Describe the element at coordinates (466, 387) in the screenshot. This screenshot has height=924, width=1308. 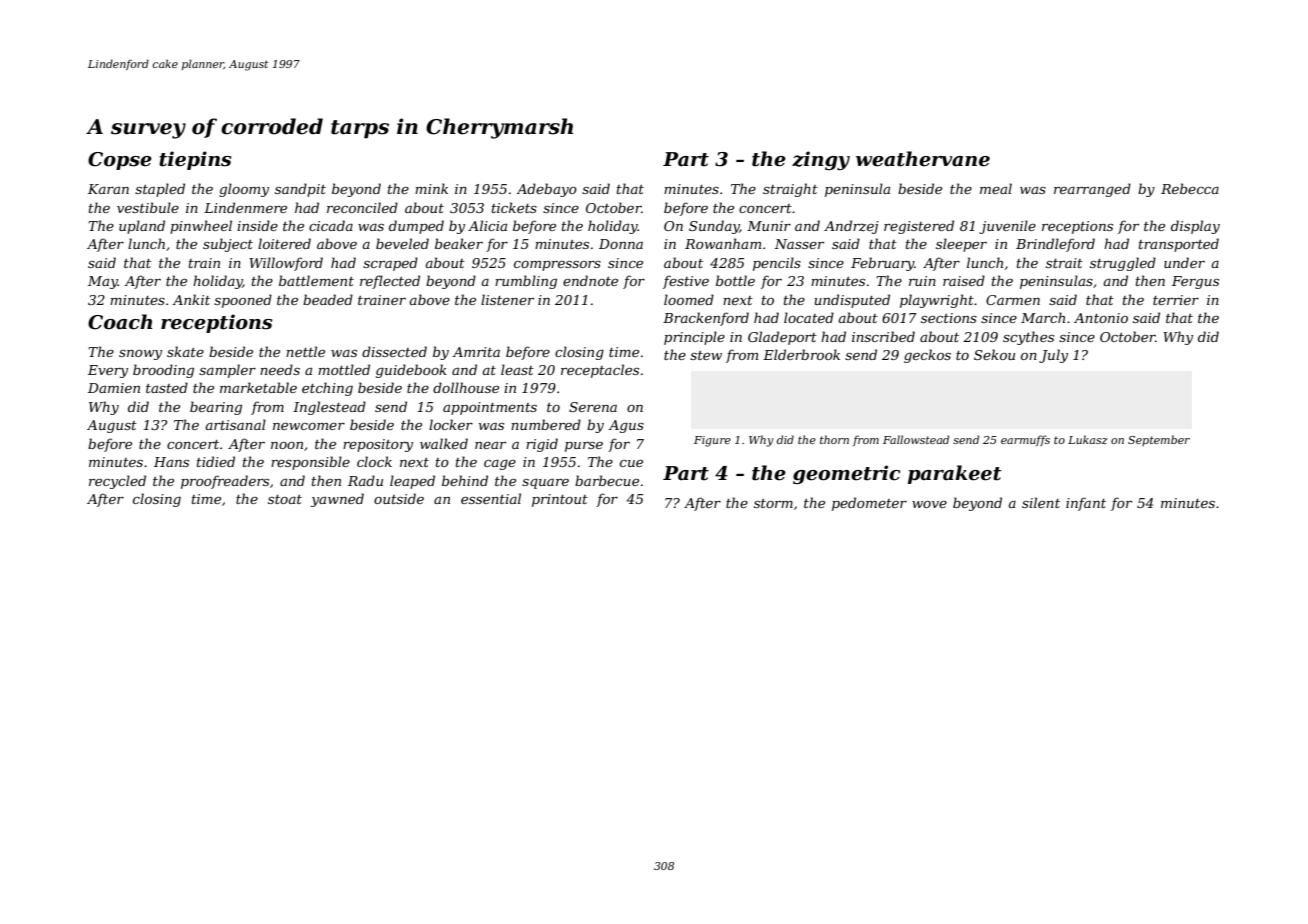
I see `dollhouse` at that location.
